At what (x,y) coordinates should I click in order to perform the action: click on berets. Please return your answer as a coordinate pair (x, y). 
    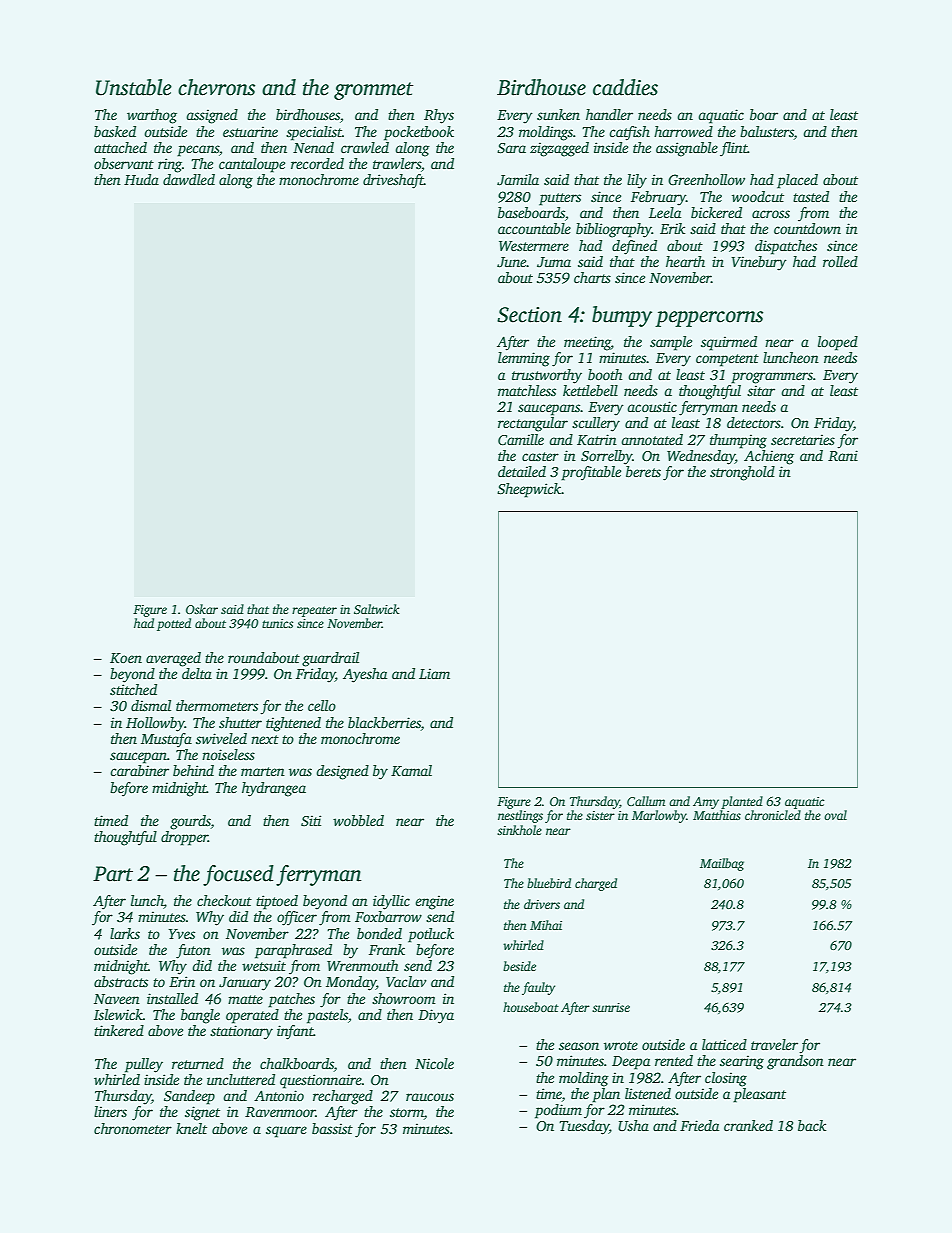
    Looking at the image, I should click on (643, 471).
